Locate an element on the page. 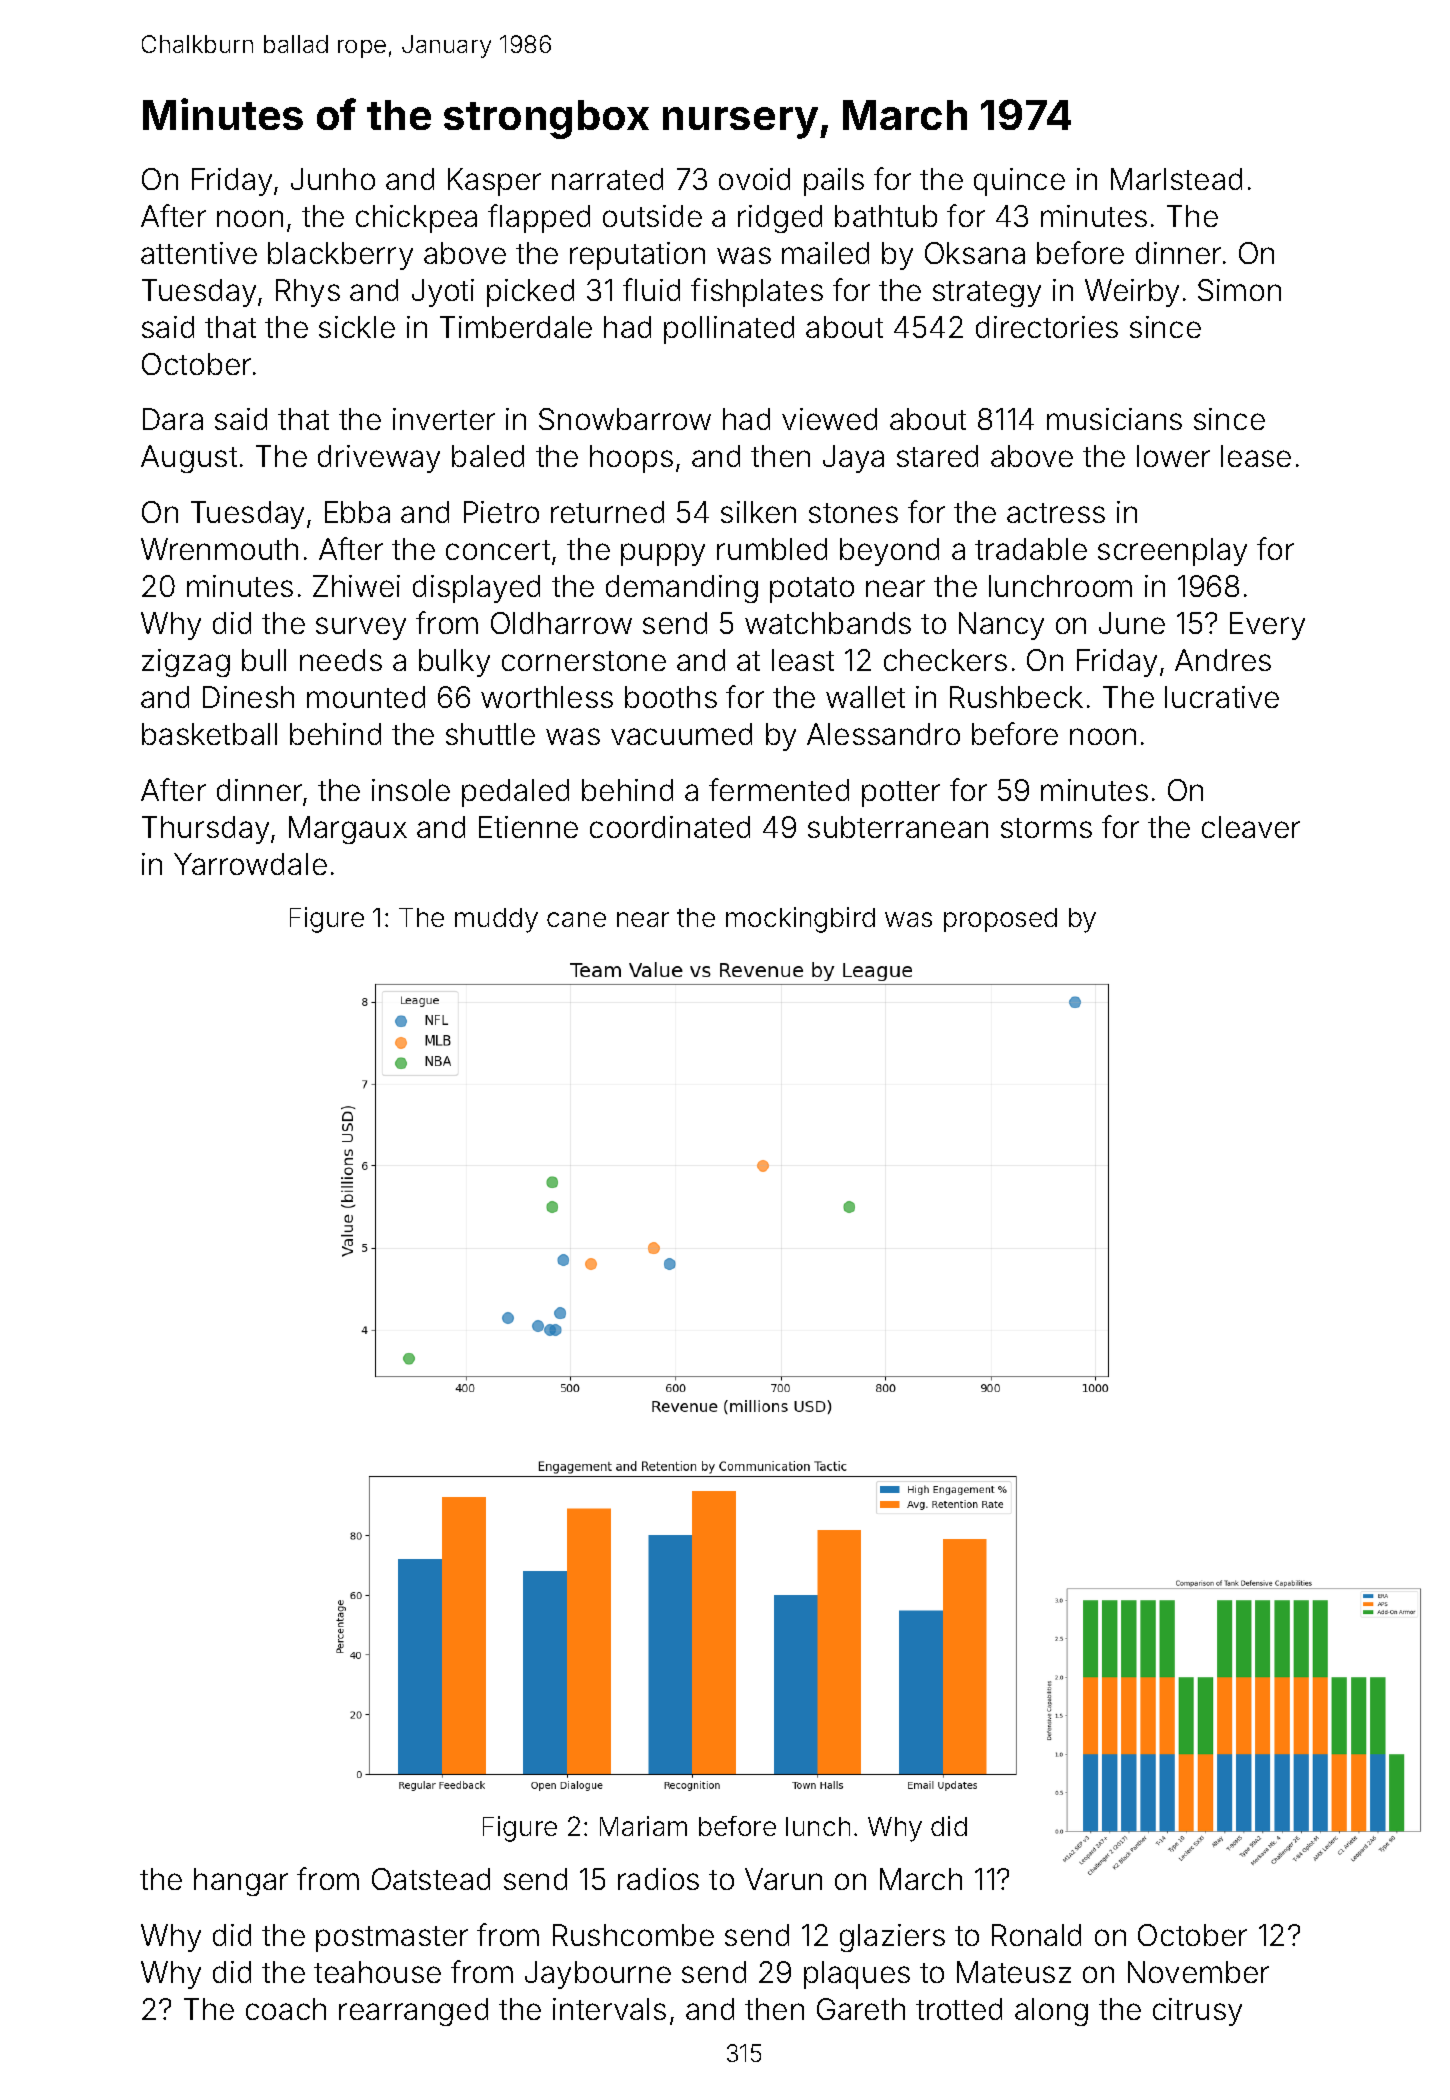 The image size is (1450, 2100). Ronald is located at coordinates (1036, 1935).
